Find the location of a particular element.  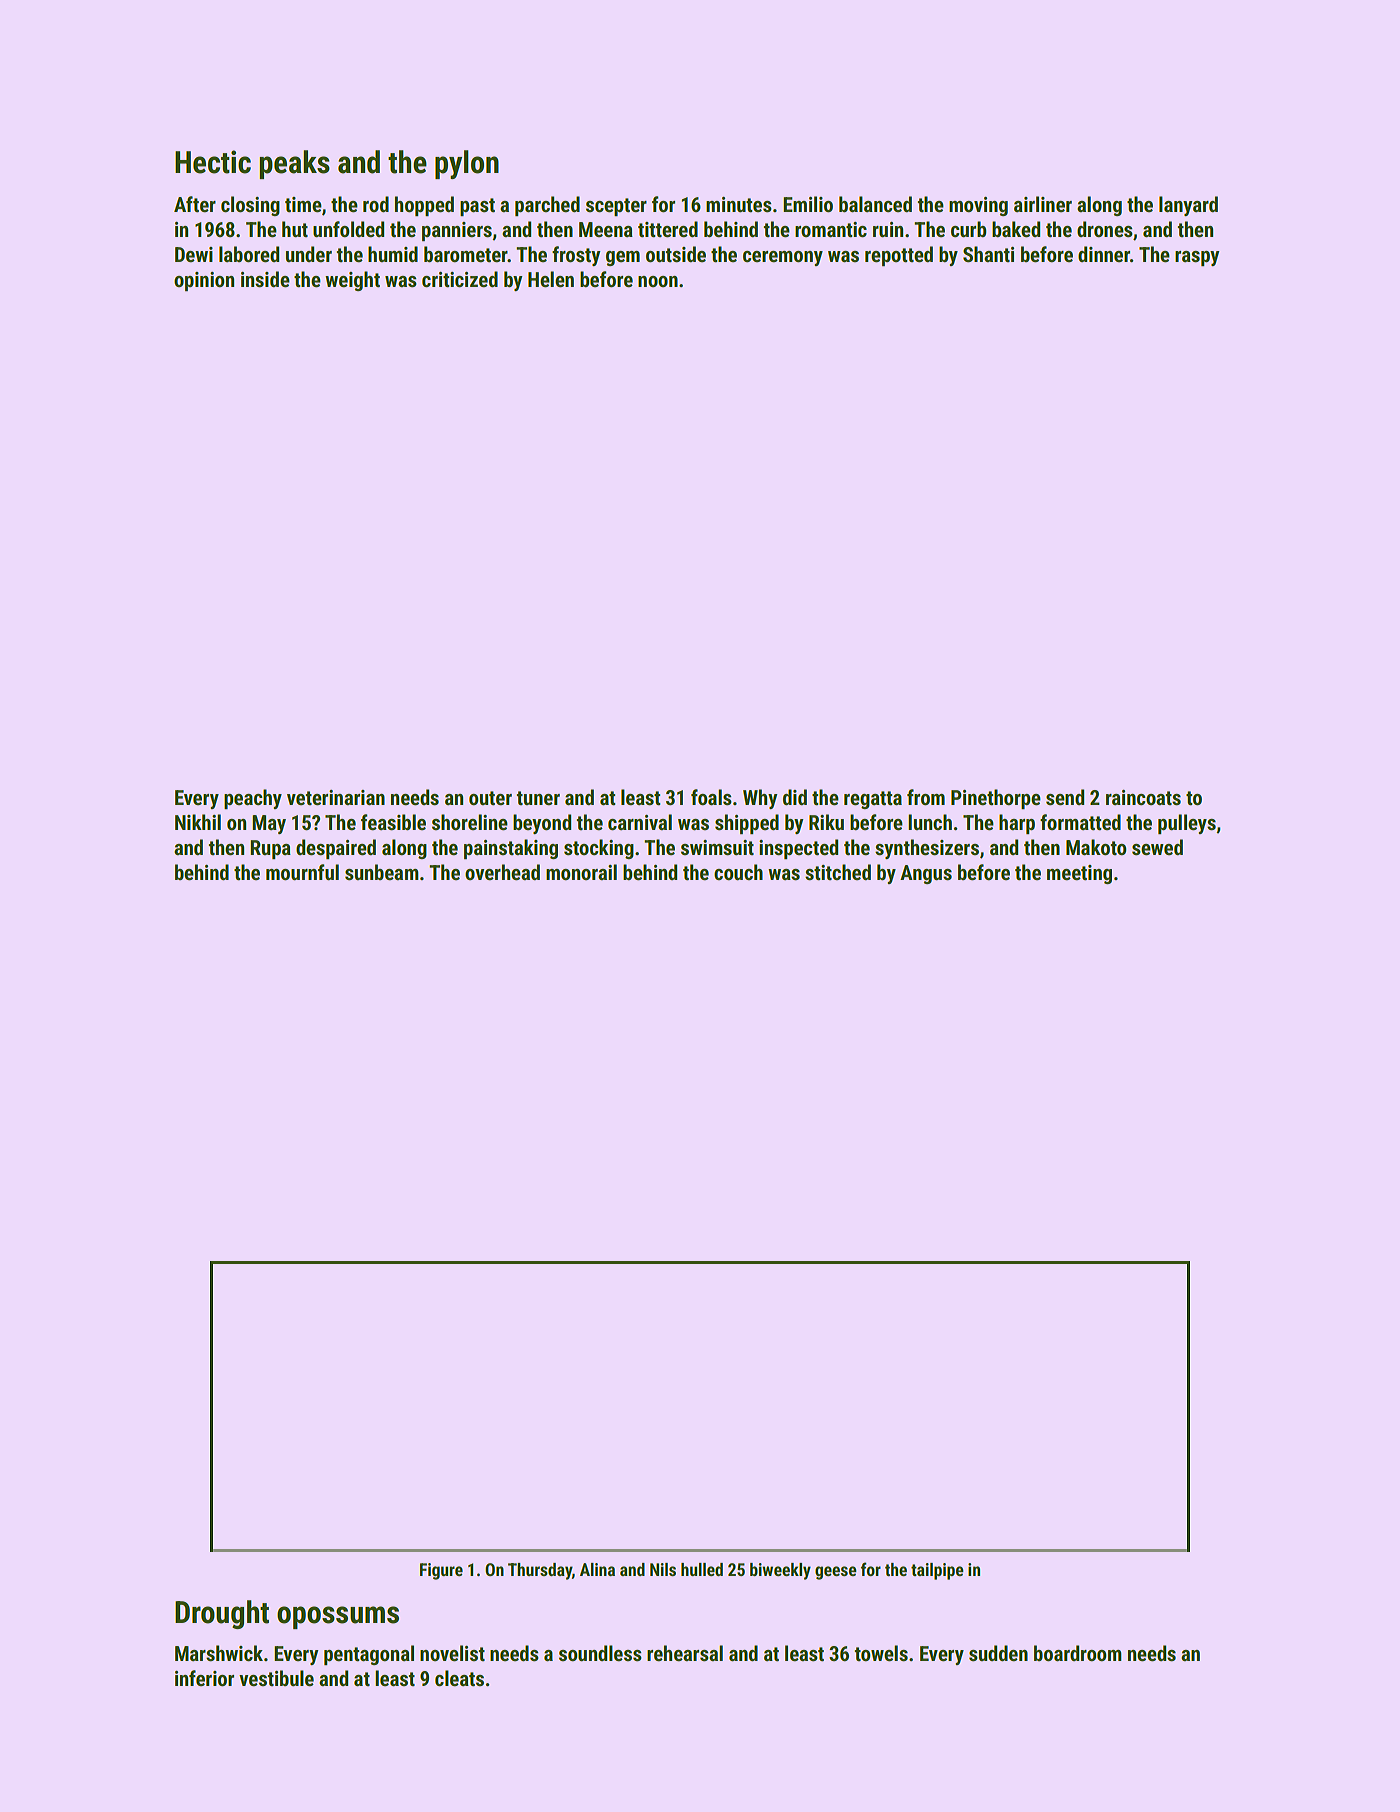

meeting is located at coordinates (1079, 874).
